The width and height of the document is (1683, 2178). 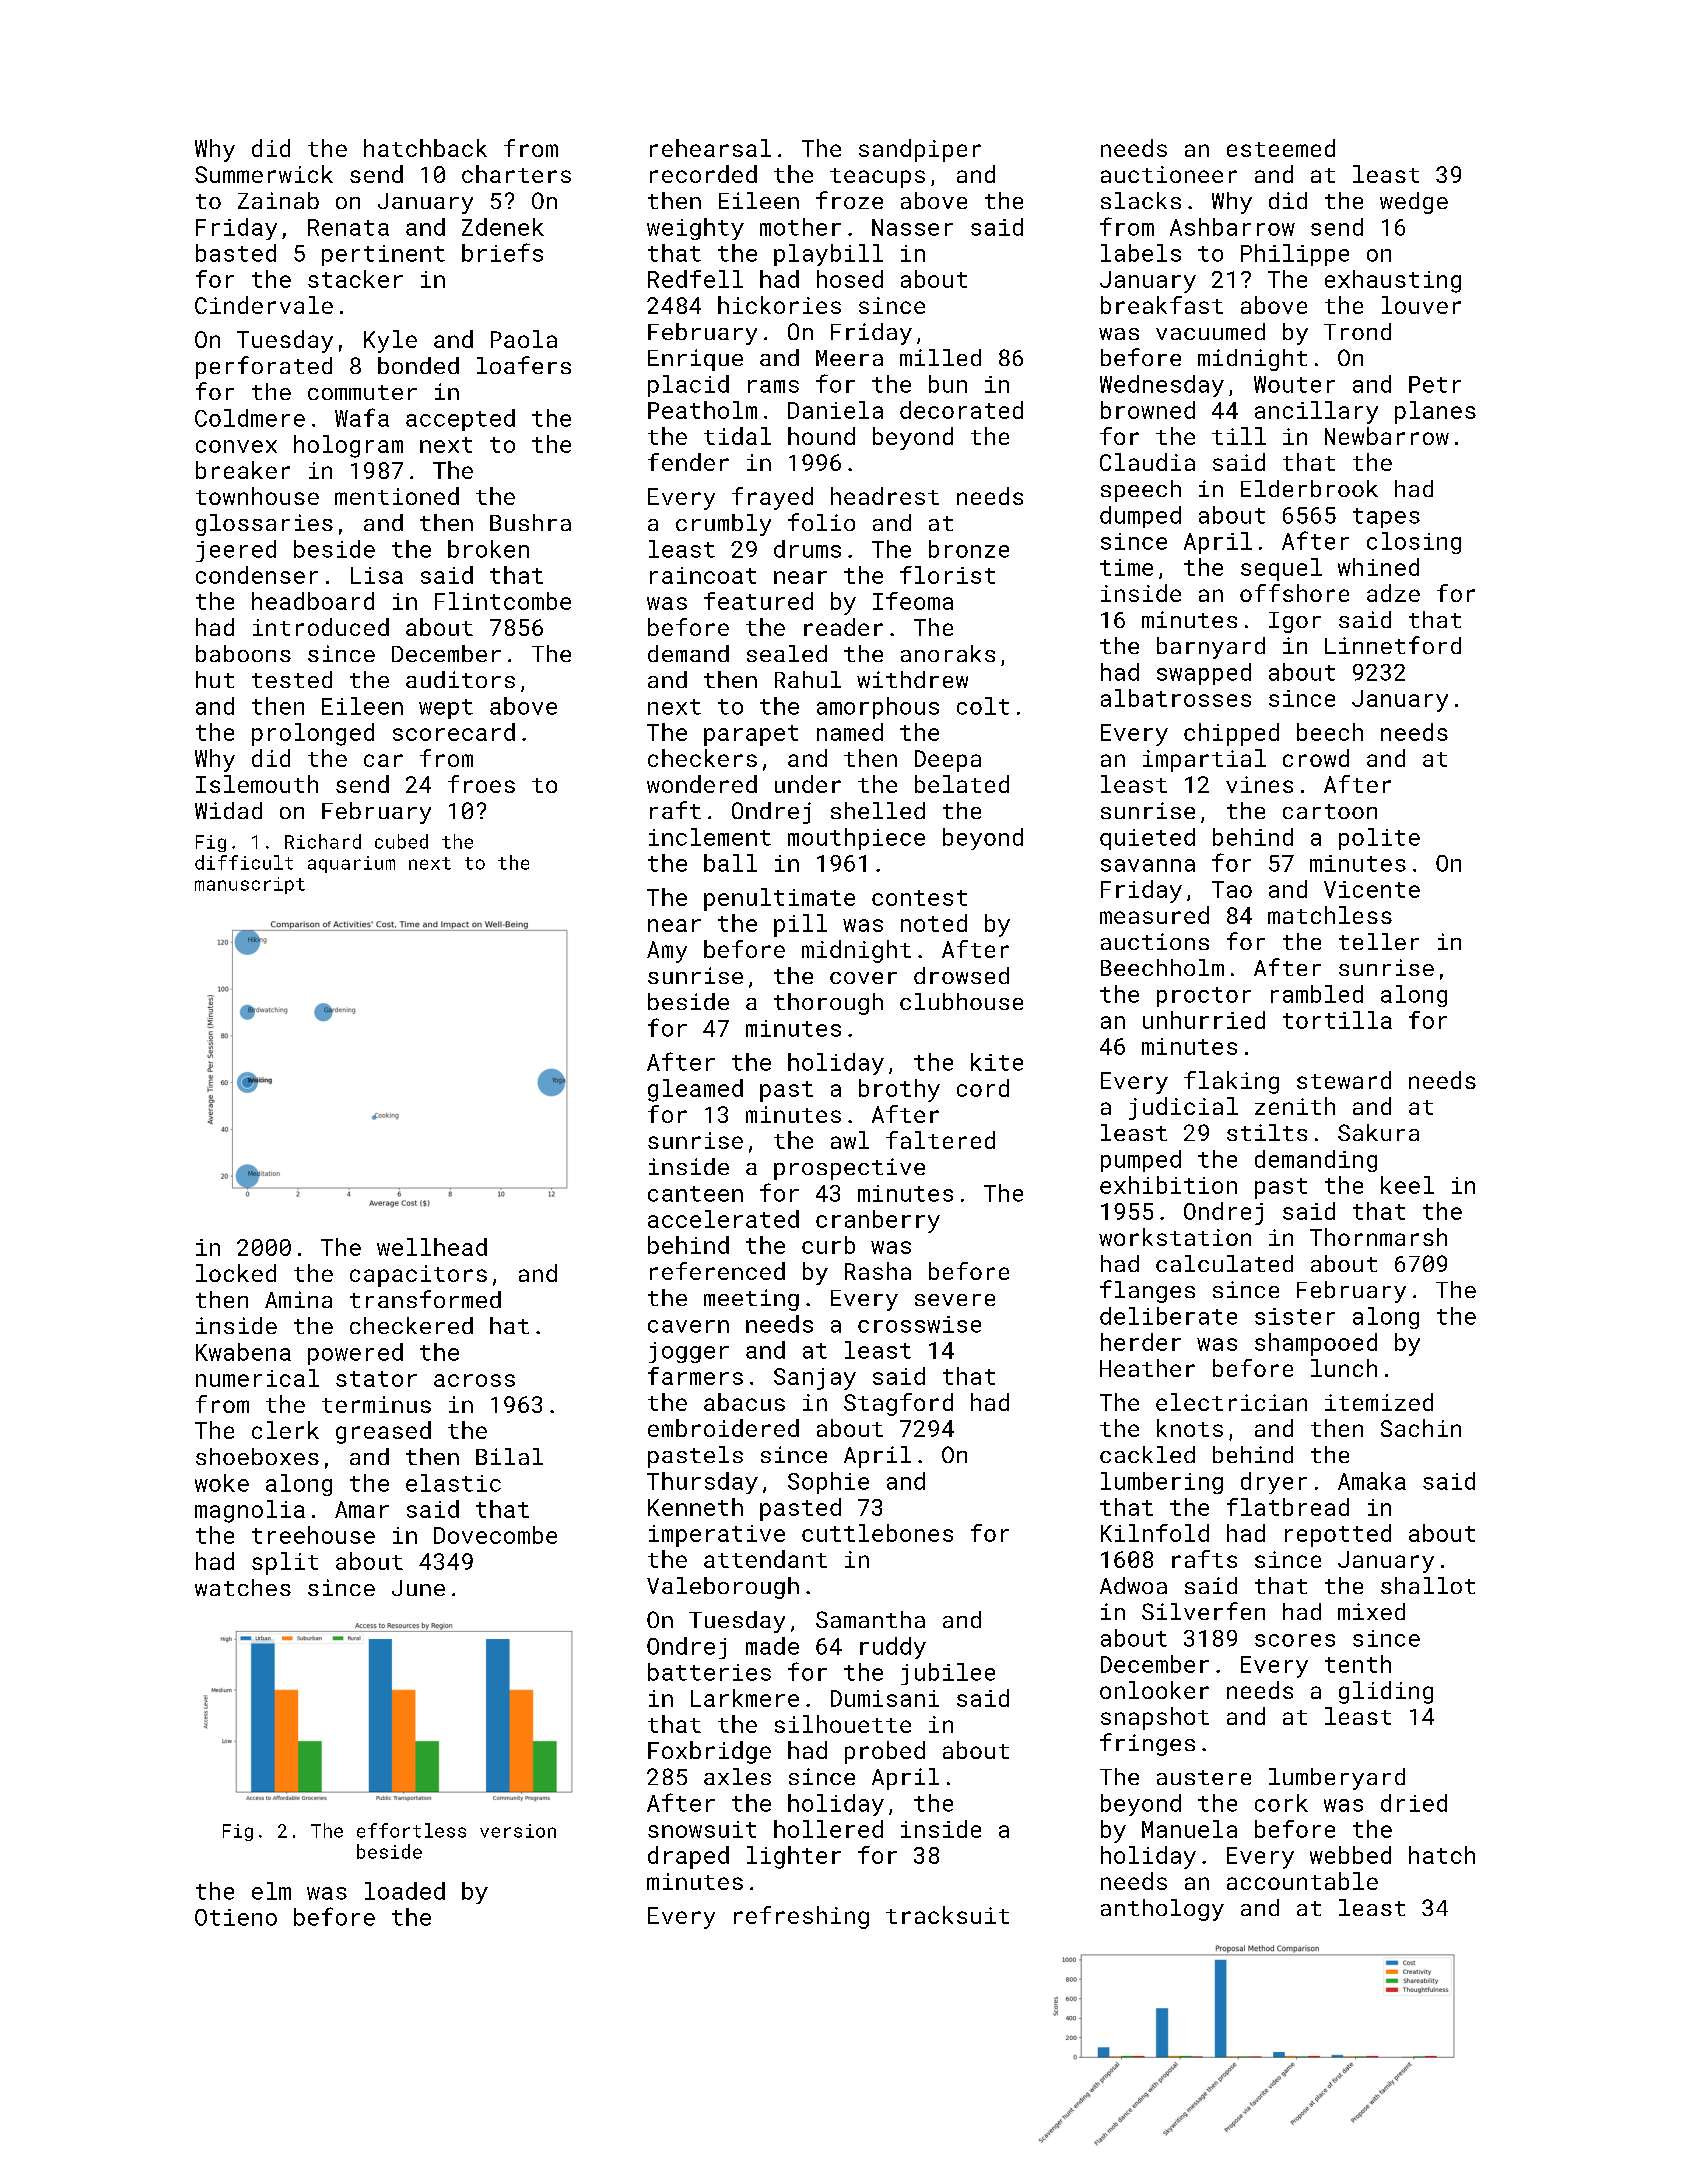 What do you see at coordinates (947, 1915) in the document?
I see `tracksuit` at bounding box center [947, 1915].
